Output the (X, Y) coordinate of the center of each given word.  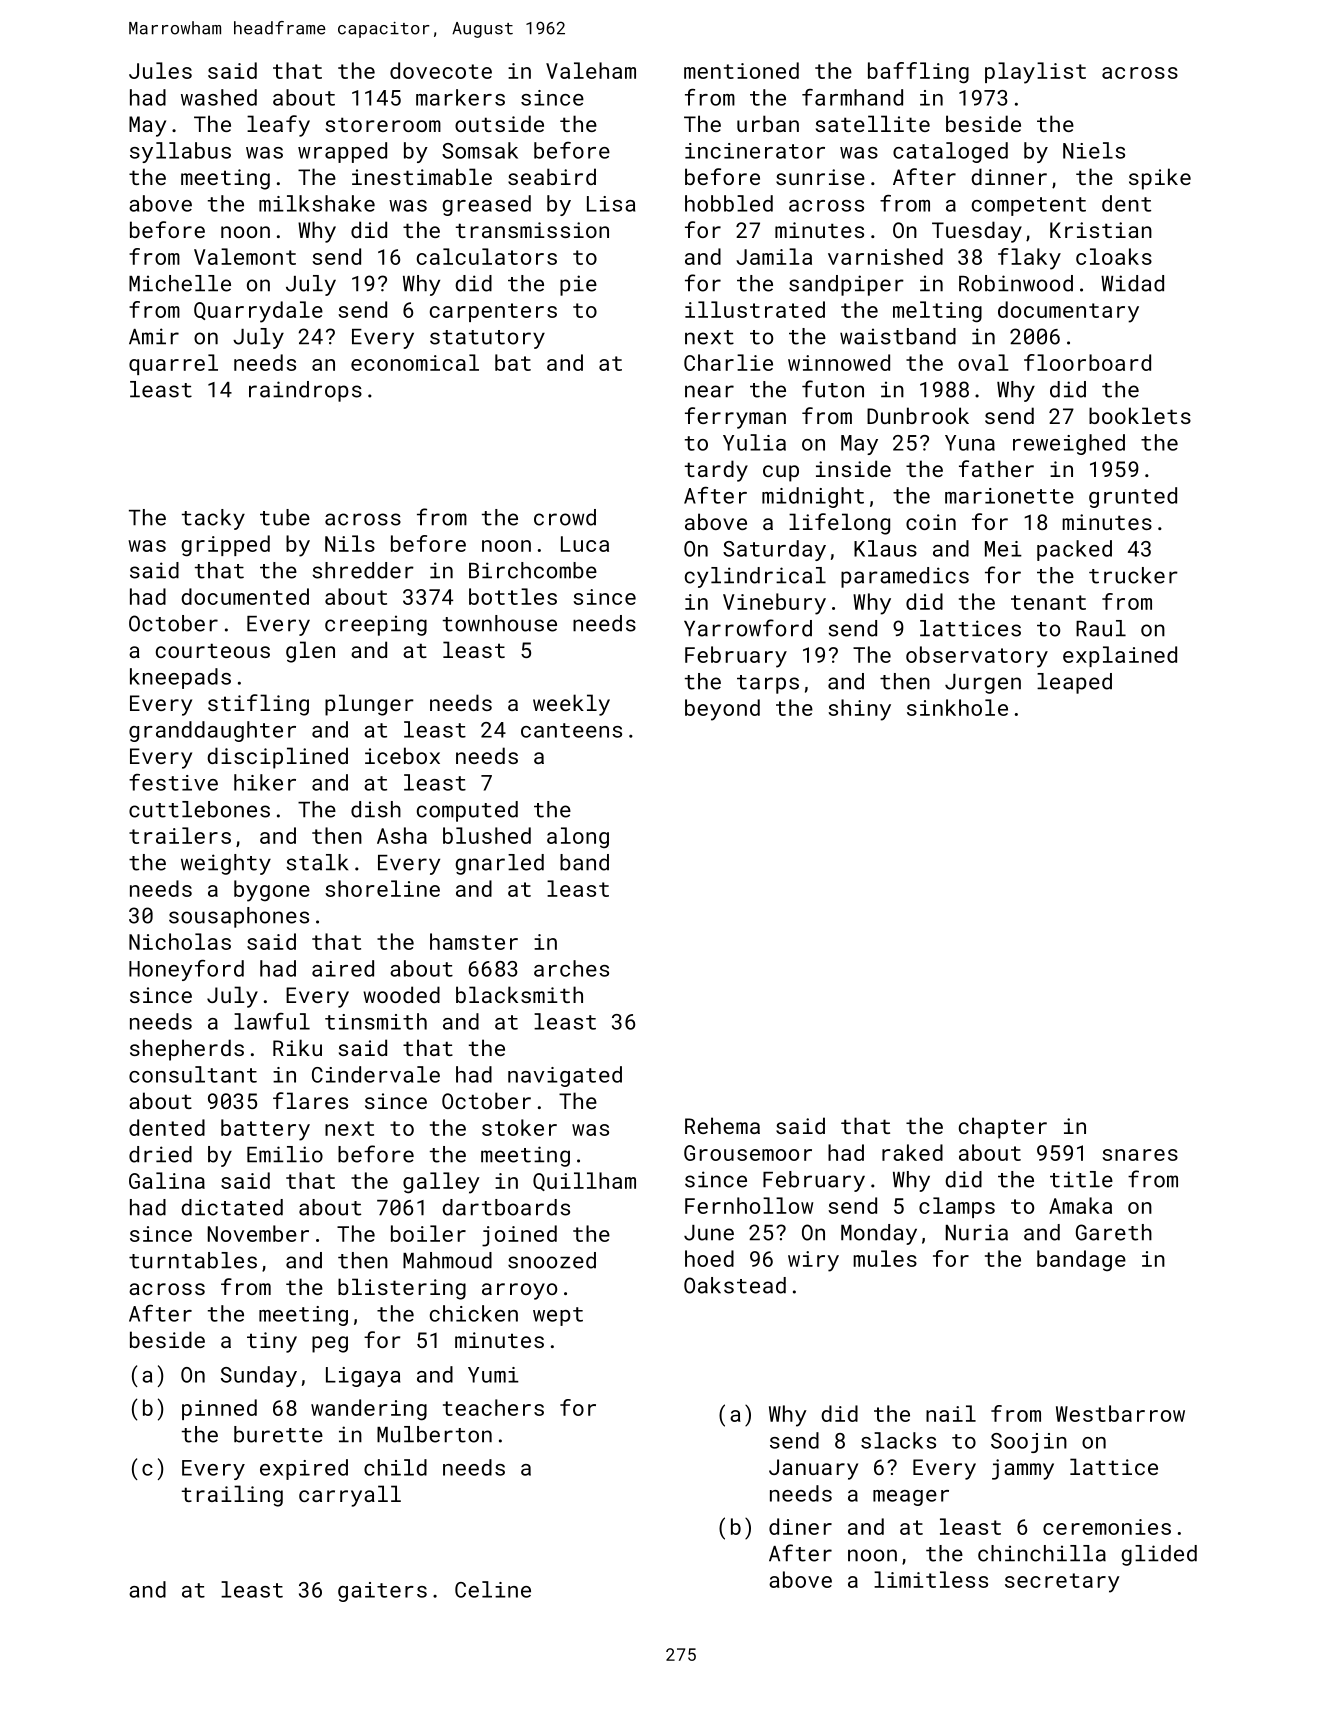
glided (1159, 1555)
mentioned (741, 70)
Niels (1094, 150)
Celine (493, 1589)
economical (415, 362)
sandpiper (846, 285)
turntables (193, 1260)
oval (983, 362)
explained (1120, 656)
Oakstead (735, 1285)
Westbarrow (1120, 1413)
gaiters (382, 1592)
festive (173, 782)
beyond (722, 710)
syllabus (180, 152)
